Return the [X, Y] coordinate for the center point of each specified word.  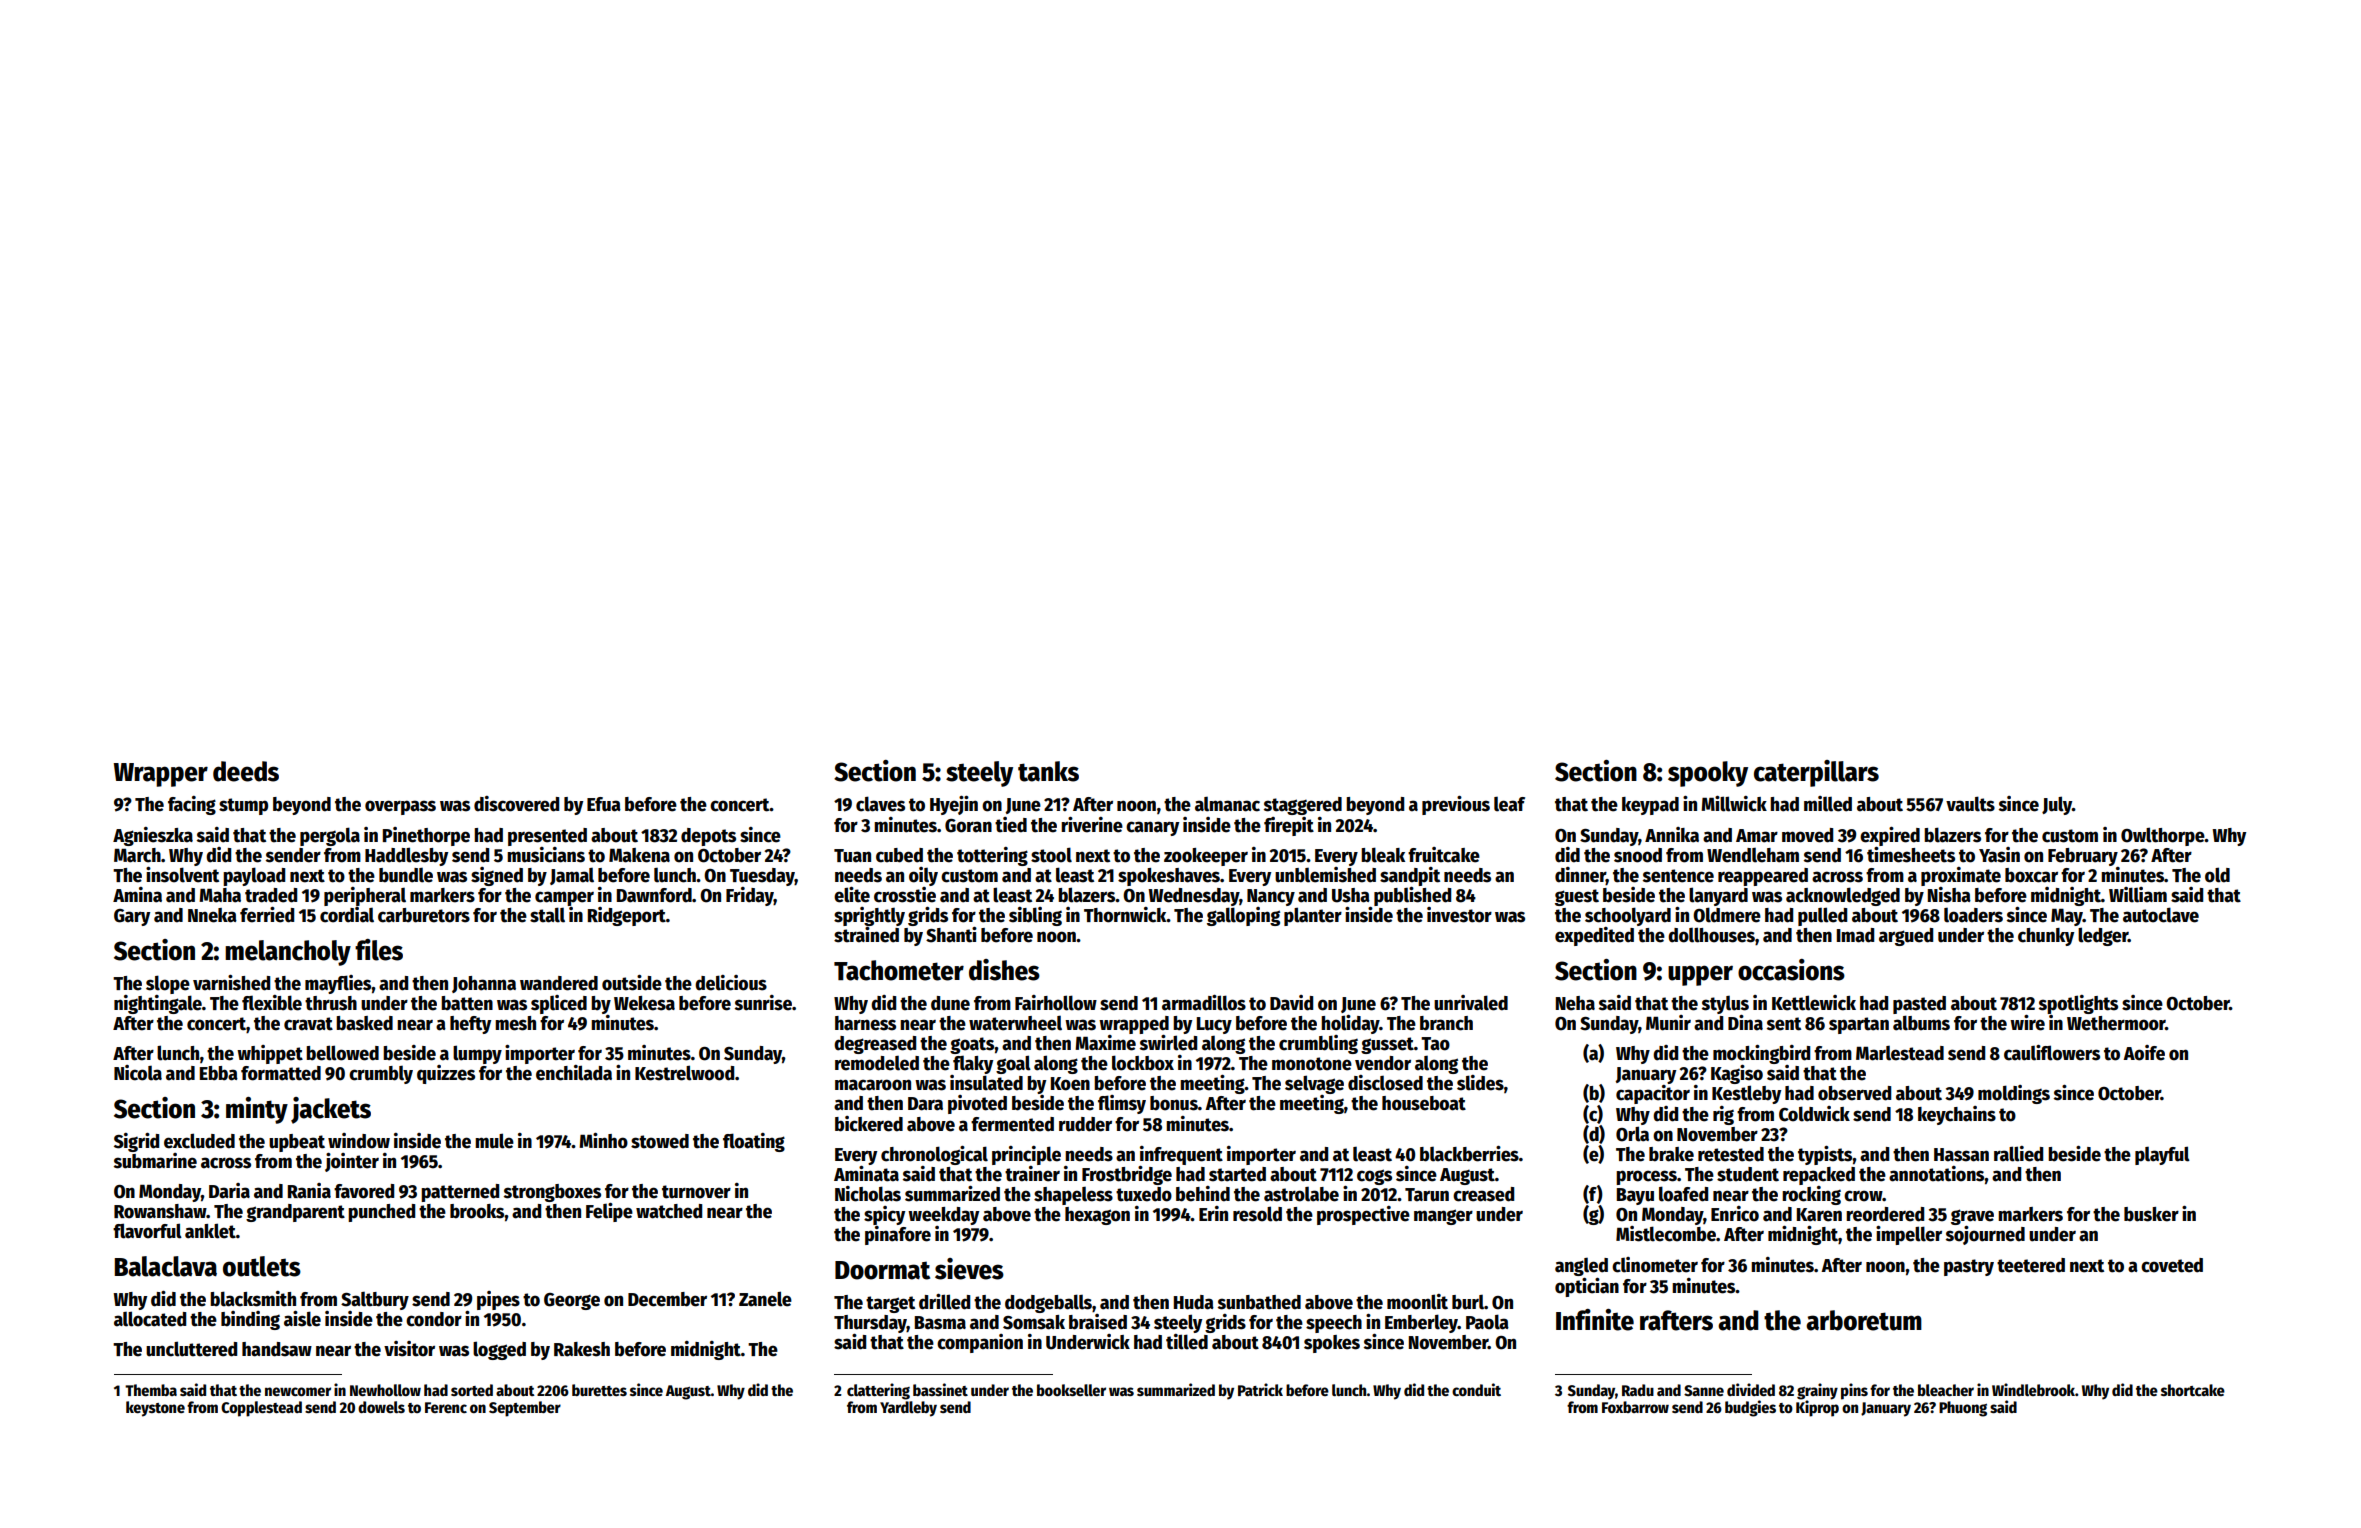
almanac [1227, 804]
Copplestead [261, 1409]
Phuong [1963, 1409]
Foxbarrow [1635, 1407]
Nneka [212, 915]
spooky [1708, 774]
